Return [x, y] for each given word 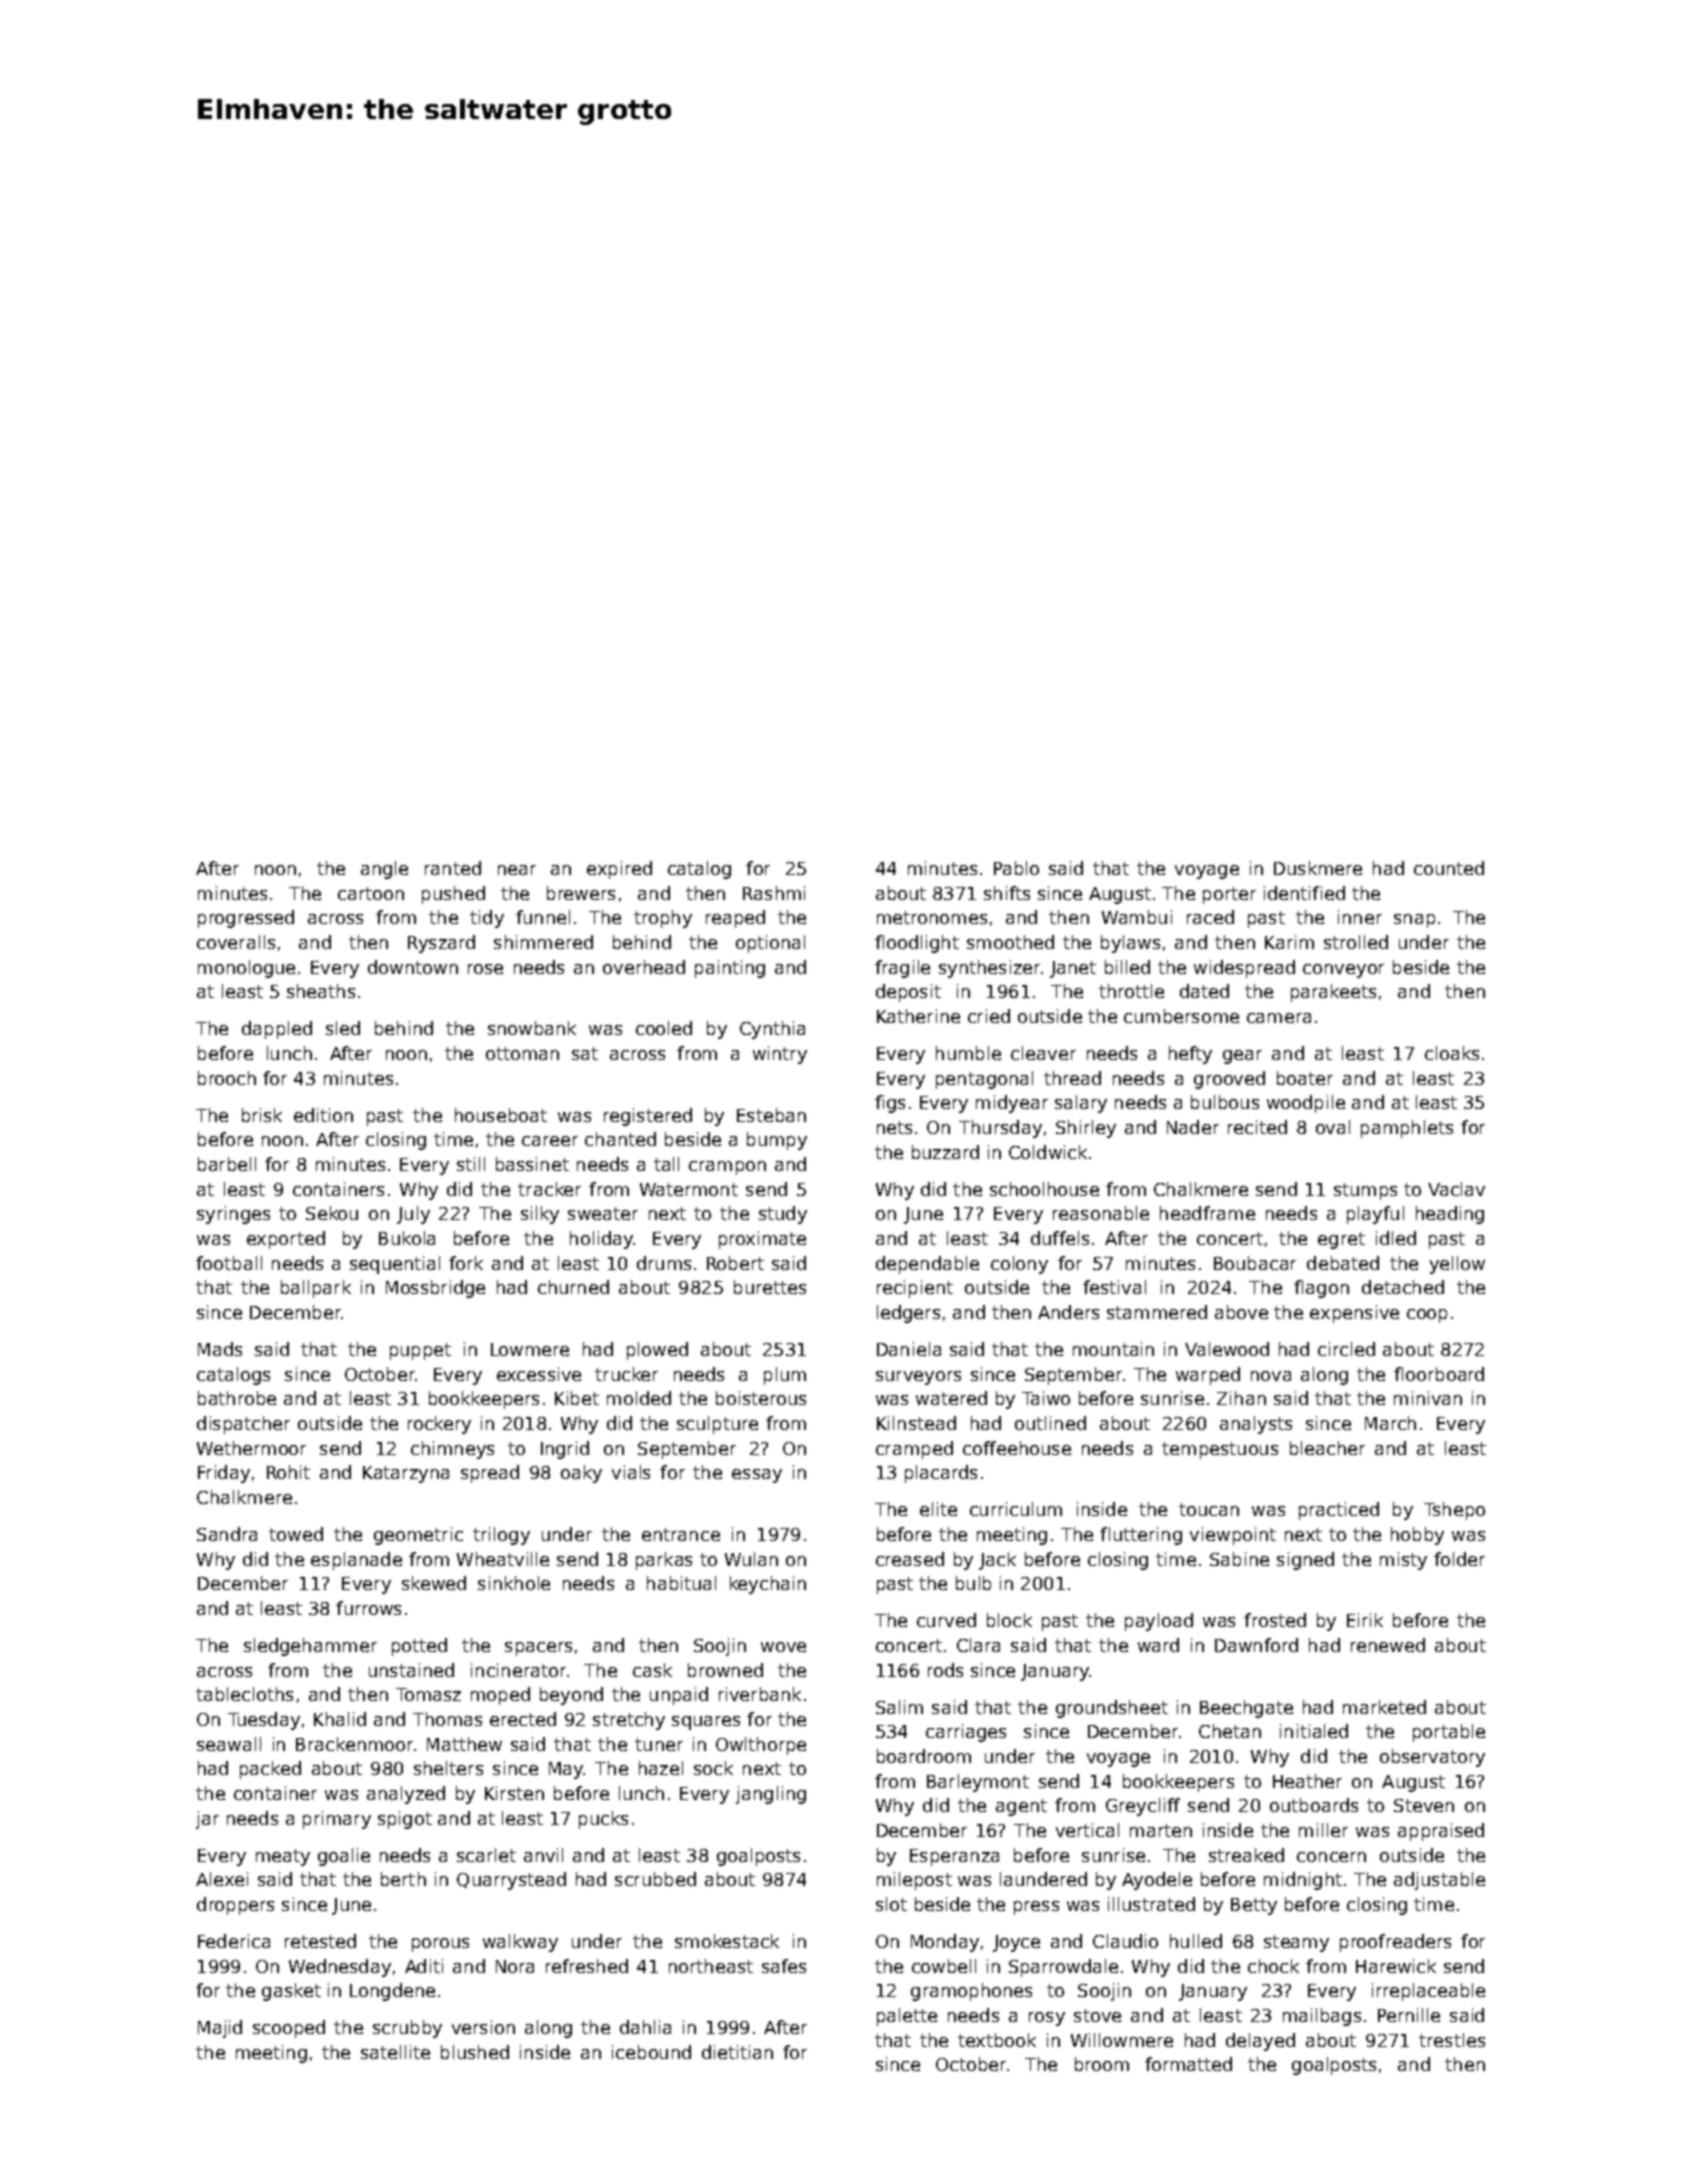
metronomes [932, 917]
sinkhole [514, 1583]
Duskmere [1318, 868]
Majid [220, 2029]
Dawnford [1256, 1645]
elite [938, 1509]
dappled [277, 1030]
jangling [771, 1795]
